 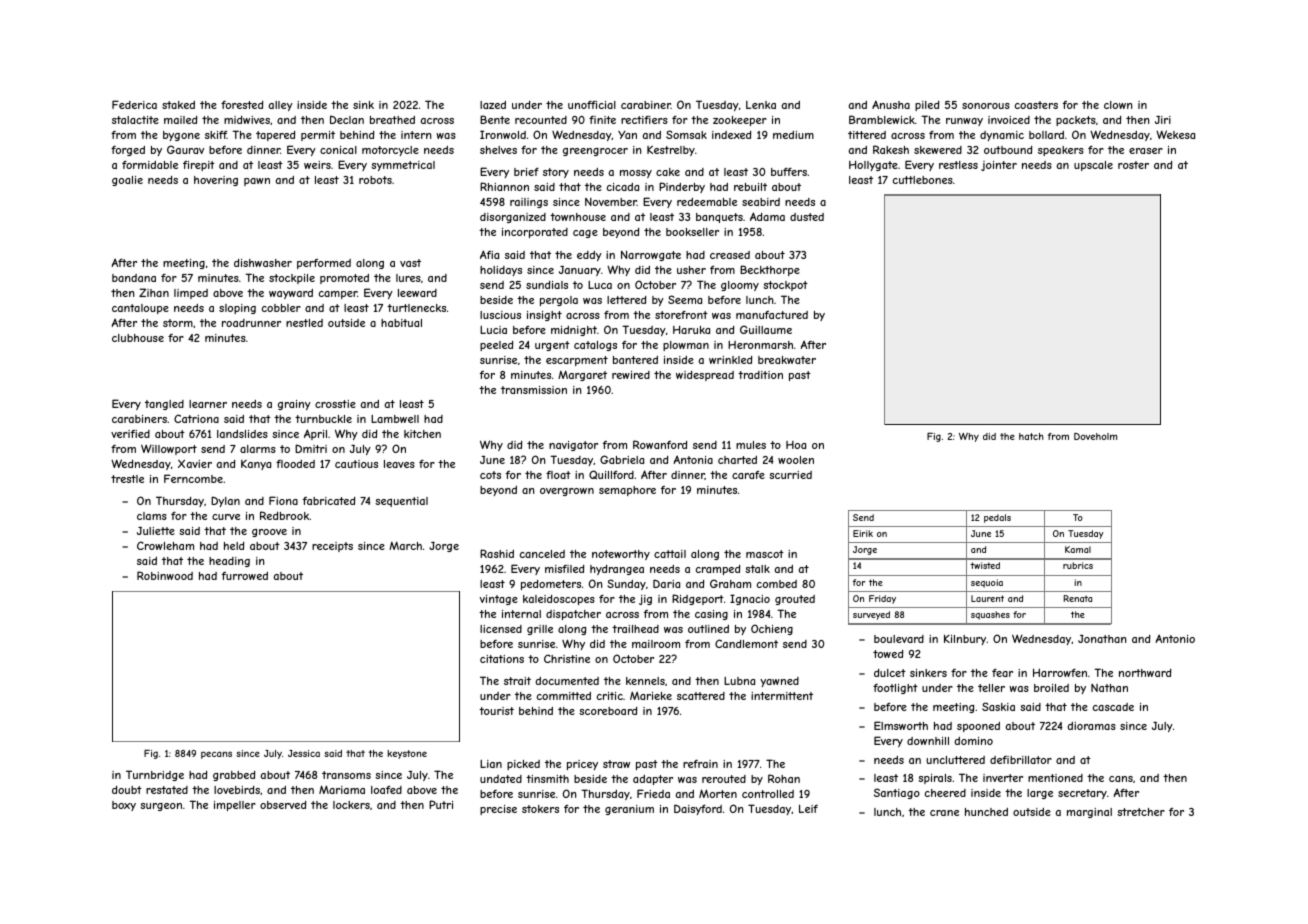 I want to click on Doveholm, so click(x=1095, y=436).
